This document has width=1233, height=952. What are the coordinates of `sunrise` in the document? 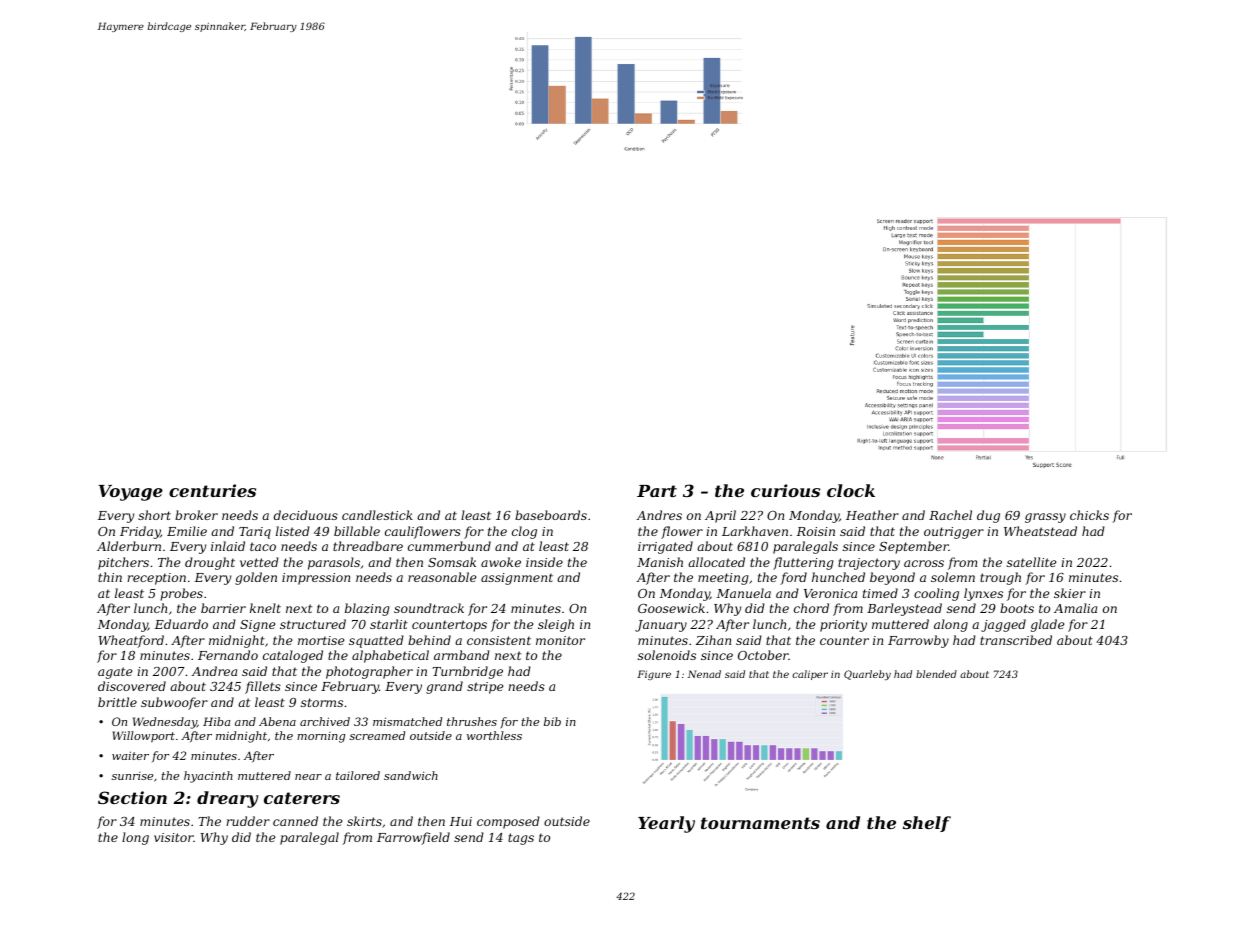 It's located at (132, 776).
